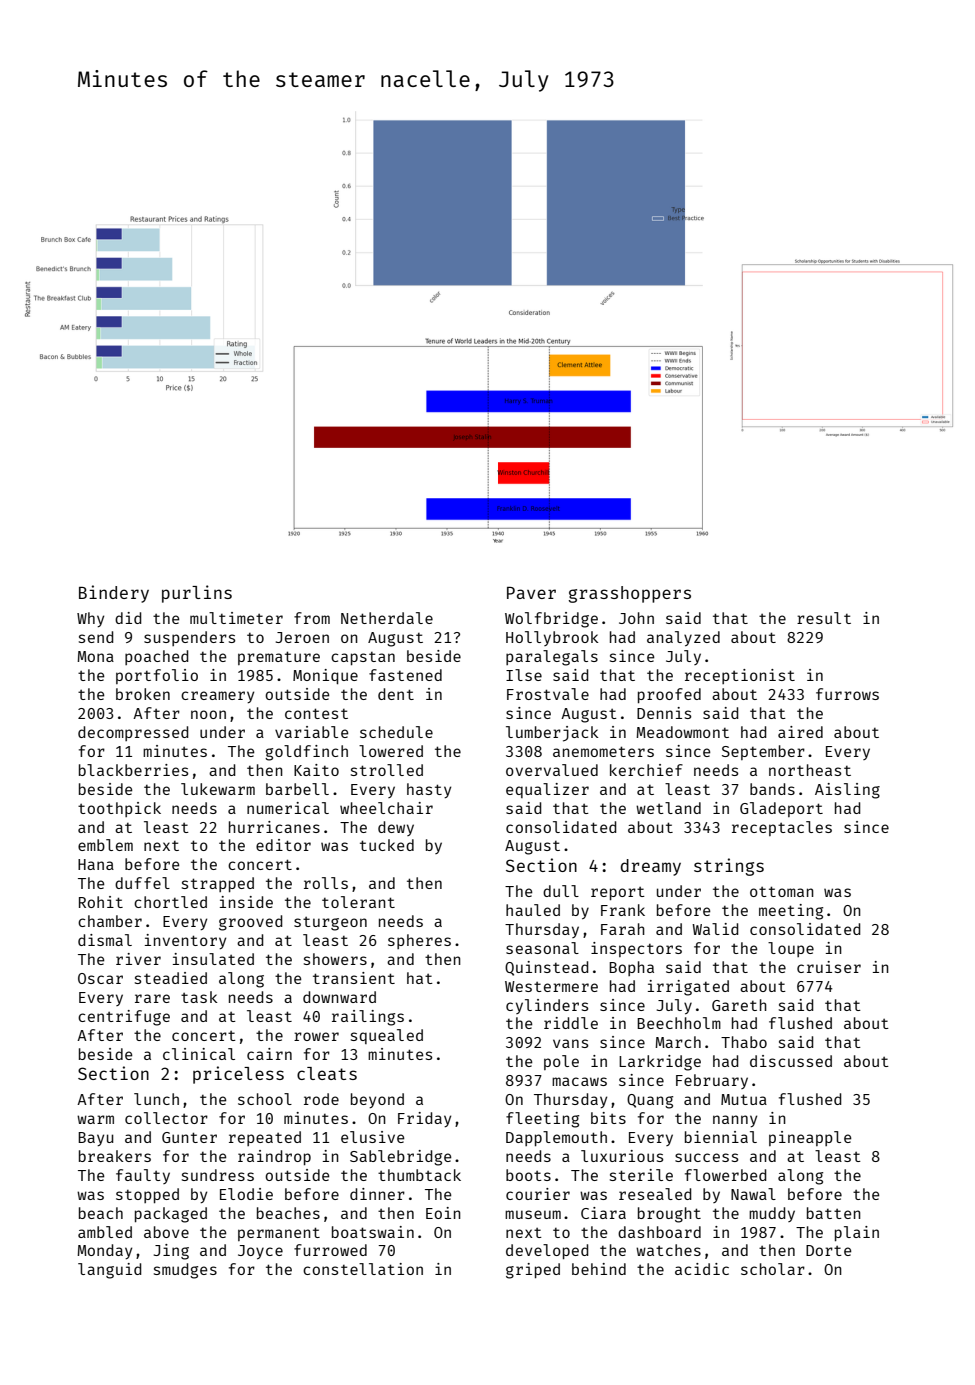 The image size is (975, 1385). I want to click on acidic, so click(702, 1269).
